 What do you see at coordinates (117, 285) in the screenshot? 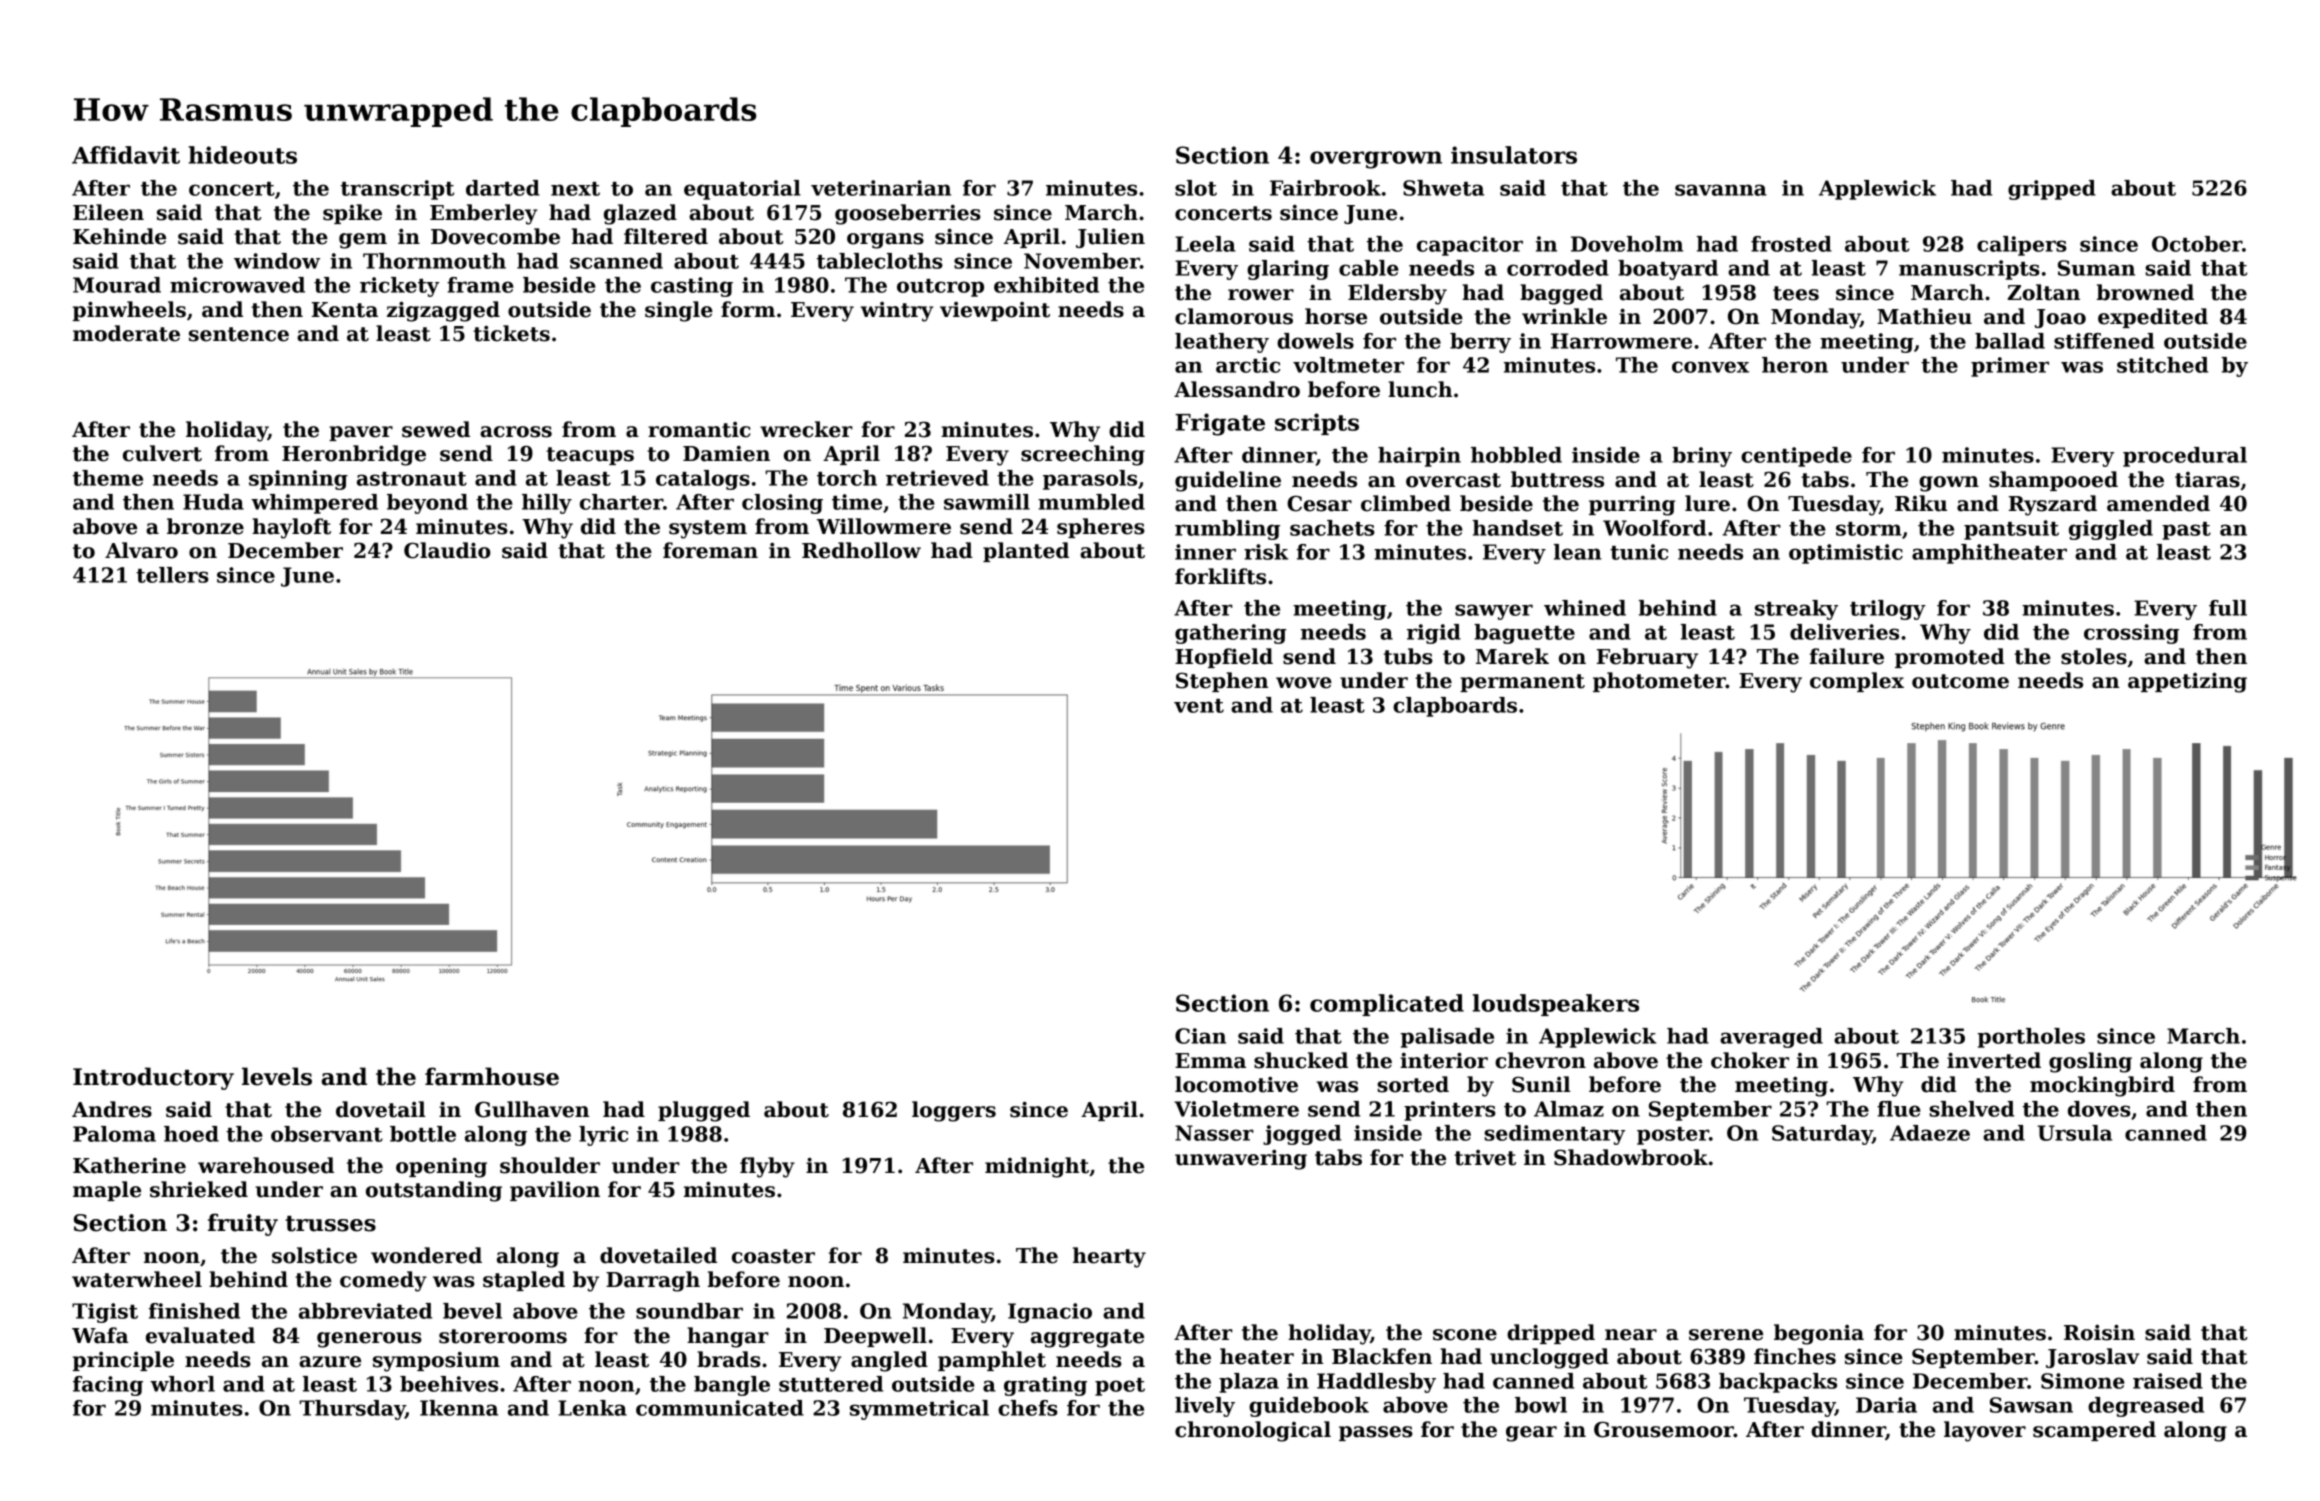
I see `Mourad` at bounding box center [117, 285].
